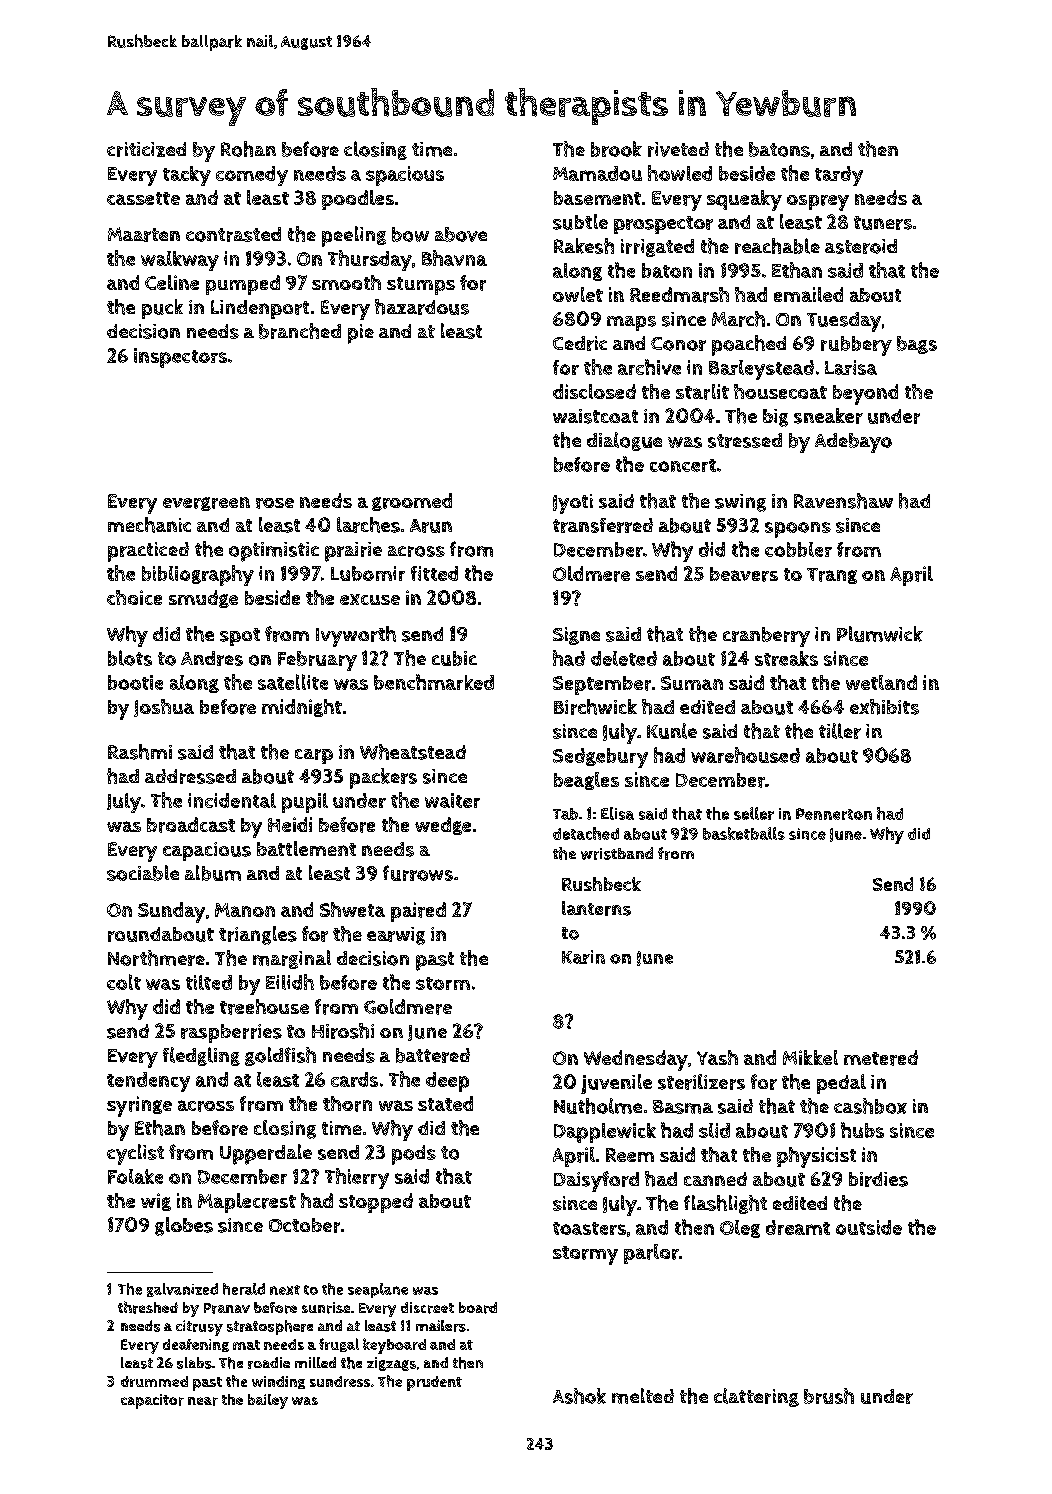 The height and width of the document is (1494, 1052). What do you see at coordinates (293, 682) in the document?
I see `satellite` at bounding box center [293, 682].
